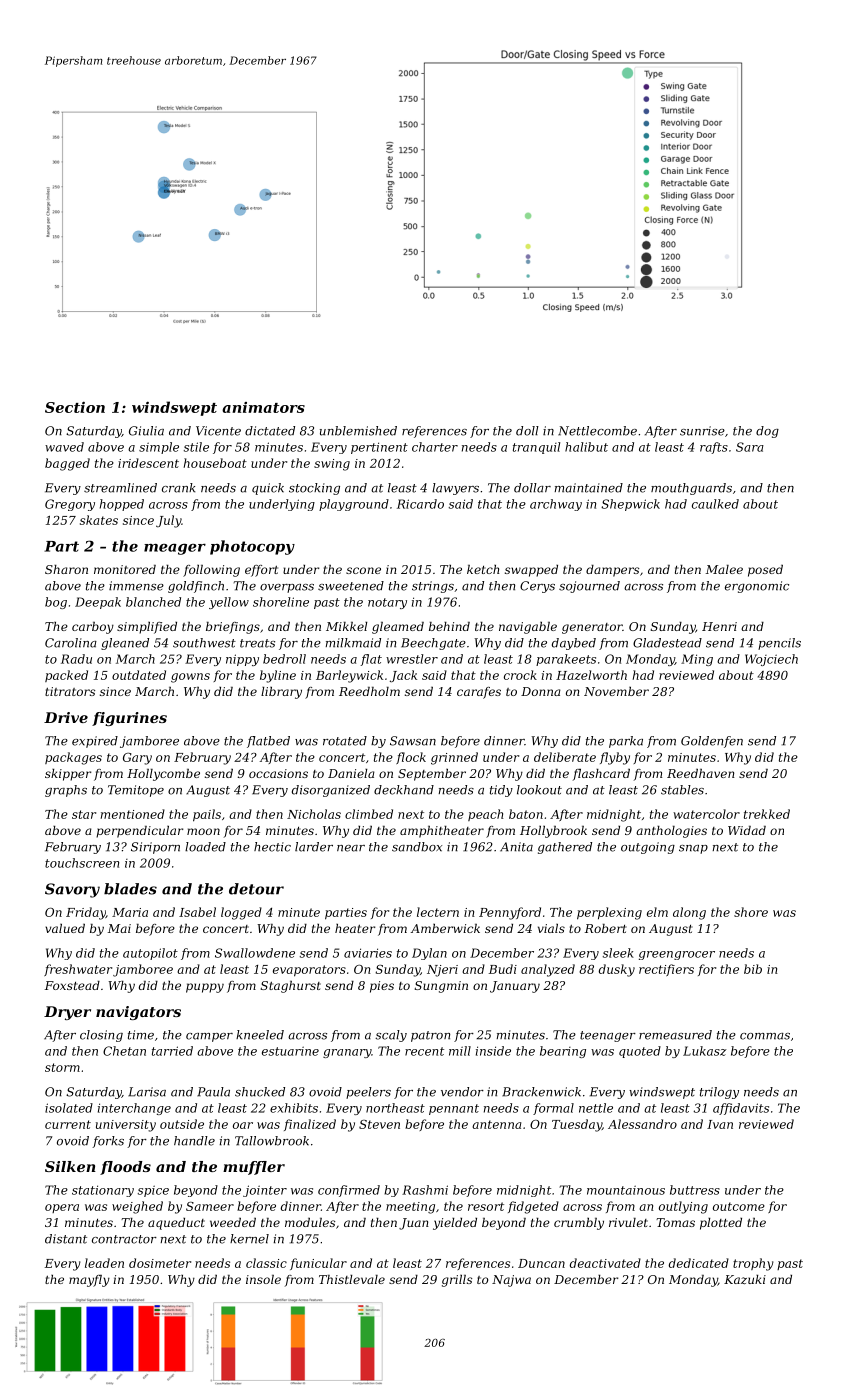 The height and width of the screenshot is (1400, 849). Describe the element at coordinates (536, 448) in the screenshot. I see `tranquil` at that location.
